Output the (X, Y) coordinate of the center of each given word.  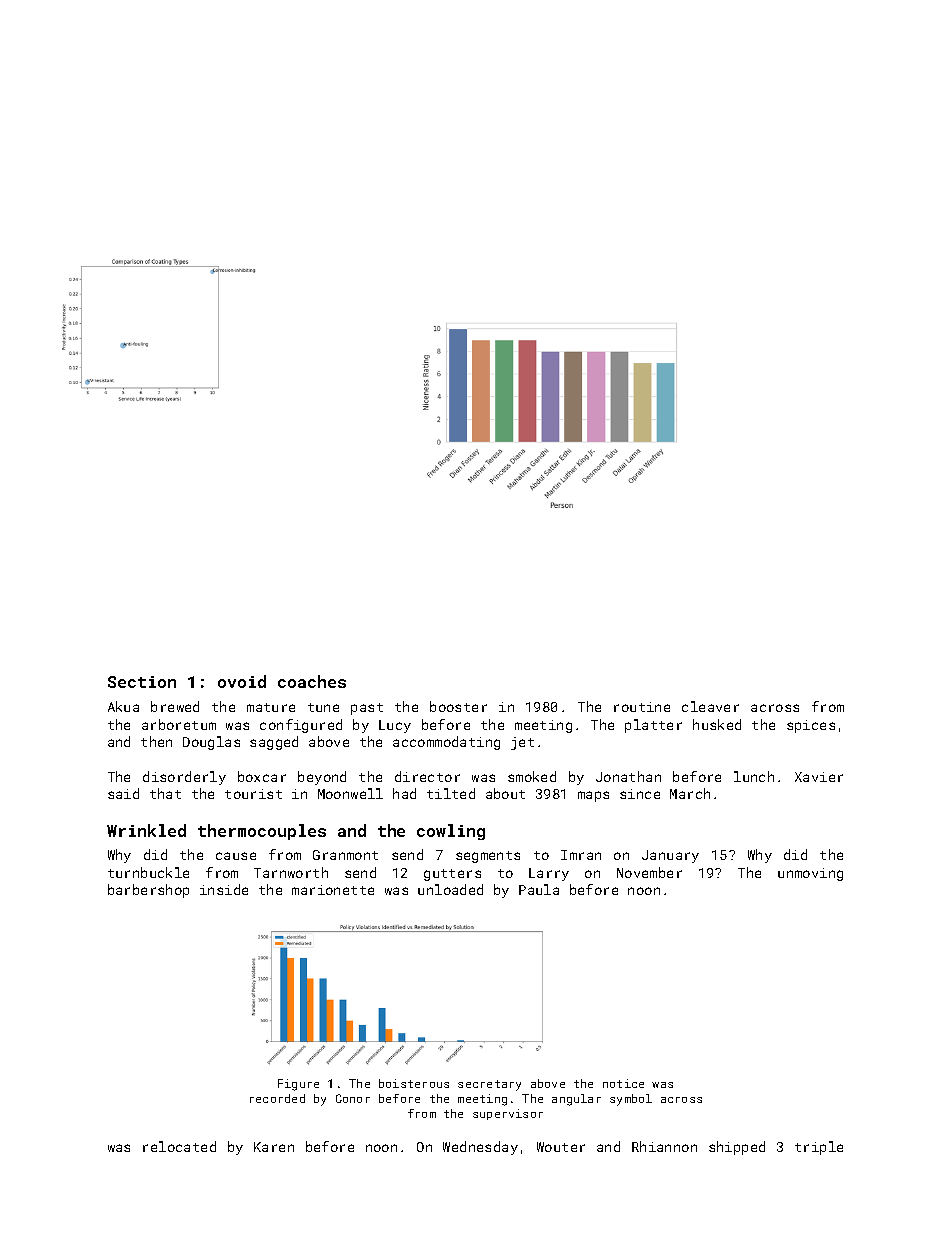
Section (142, 682)
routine (642, 707)
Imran (581, 855)
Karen (274, 1147)
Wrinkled (146, 830)
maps (593, 796)
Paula (539, 889)
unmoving (810, 874)
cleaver (710, 706)
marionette (333, 890)
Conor (353, 1098)
